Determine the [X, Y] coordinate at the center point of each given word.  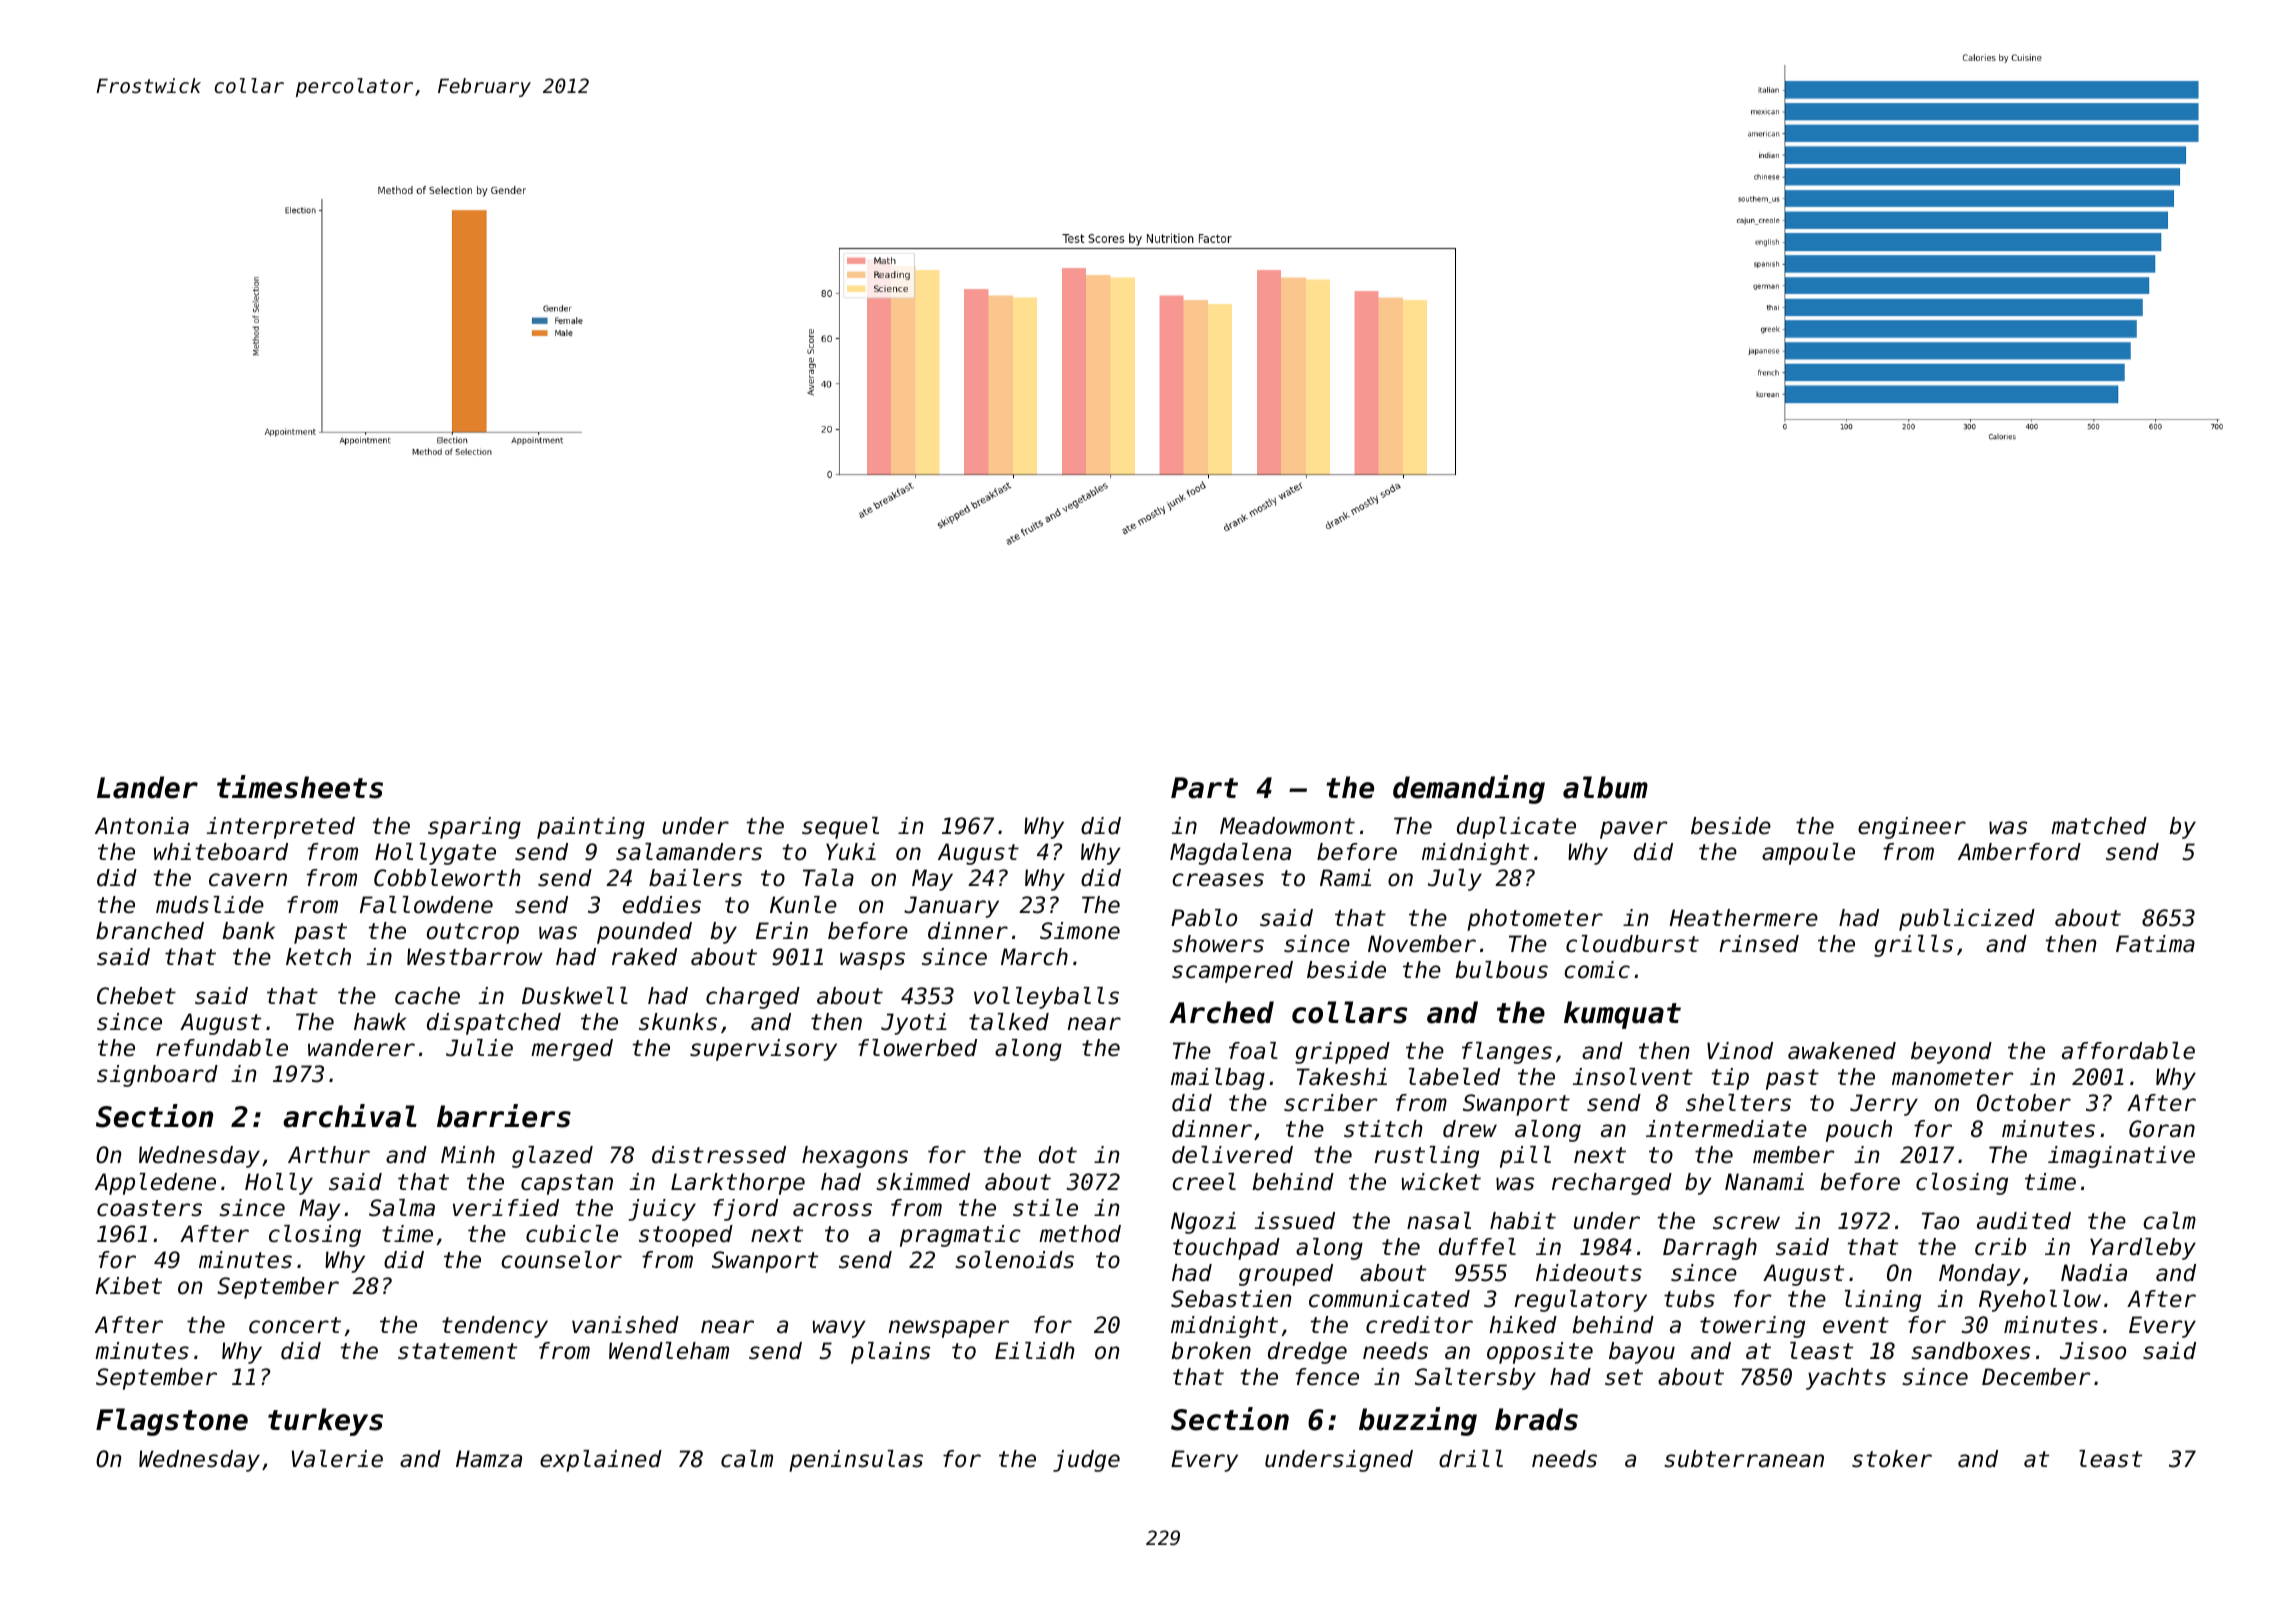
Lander [147, 787]
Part [1204, 788]
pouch [1859, 1131]
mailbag [1218, 1079]
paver [1634, 830]
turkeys [325, 1422]
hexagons [855, 1157]
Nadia [2094, 1273]
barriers [504, 1116]
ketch [318, 957]
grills [1913, 946]
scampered [1232, 972]
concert [295, 1325]
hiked [1523, 1325]
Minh [468, 1154]
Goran [2162, 1129]
